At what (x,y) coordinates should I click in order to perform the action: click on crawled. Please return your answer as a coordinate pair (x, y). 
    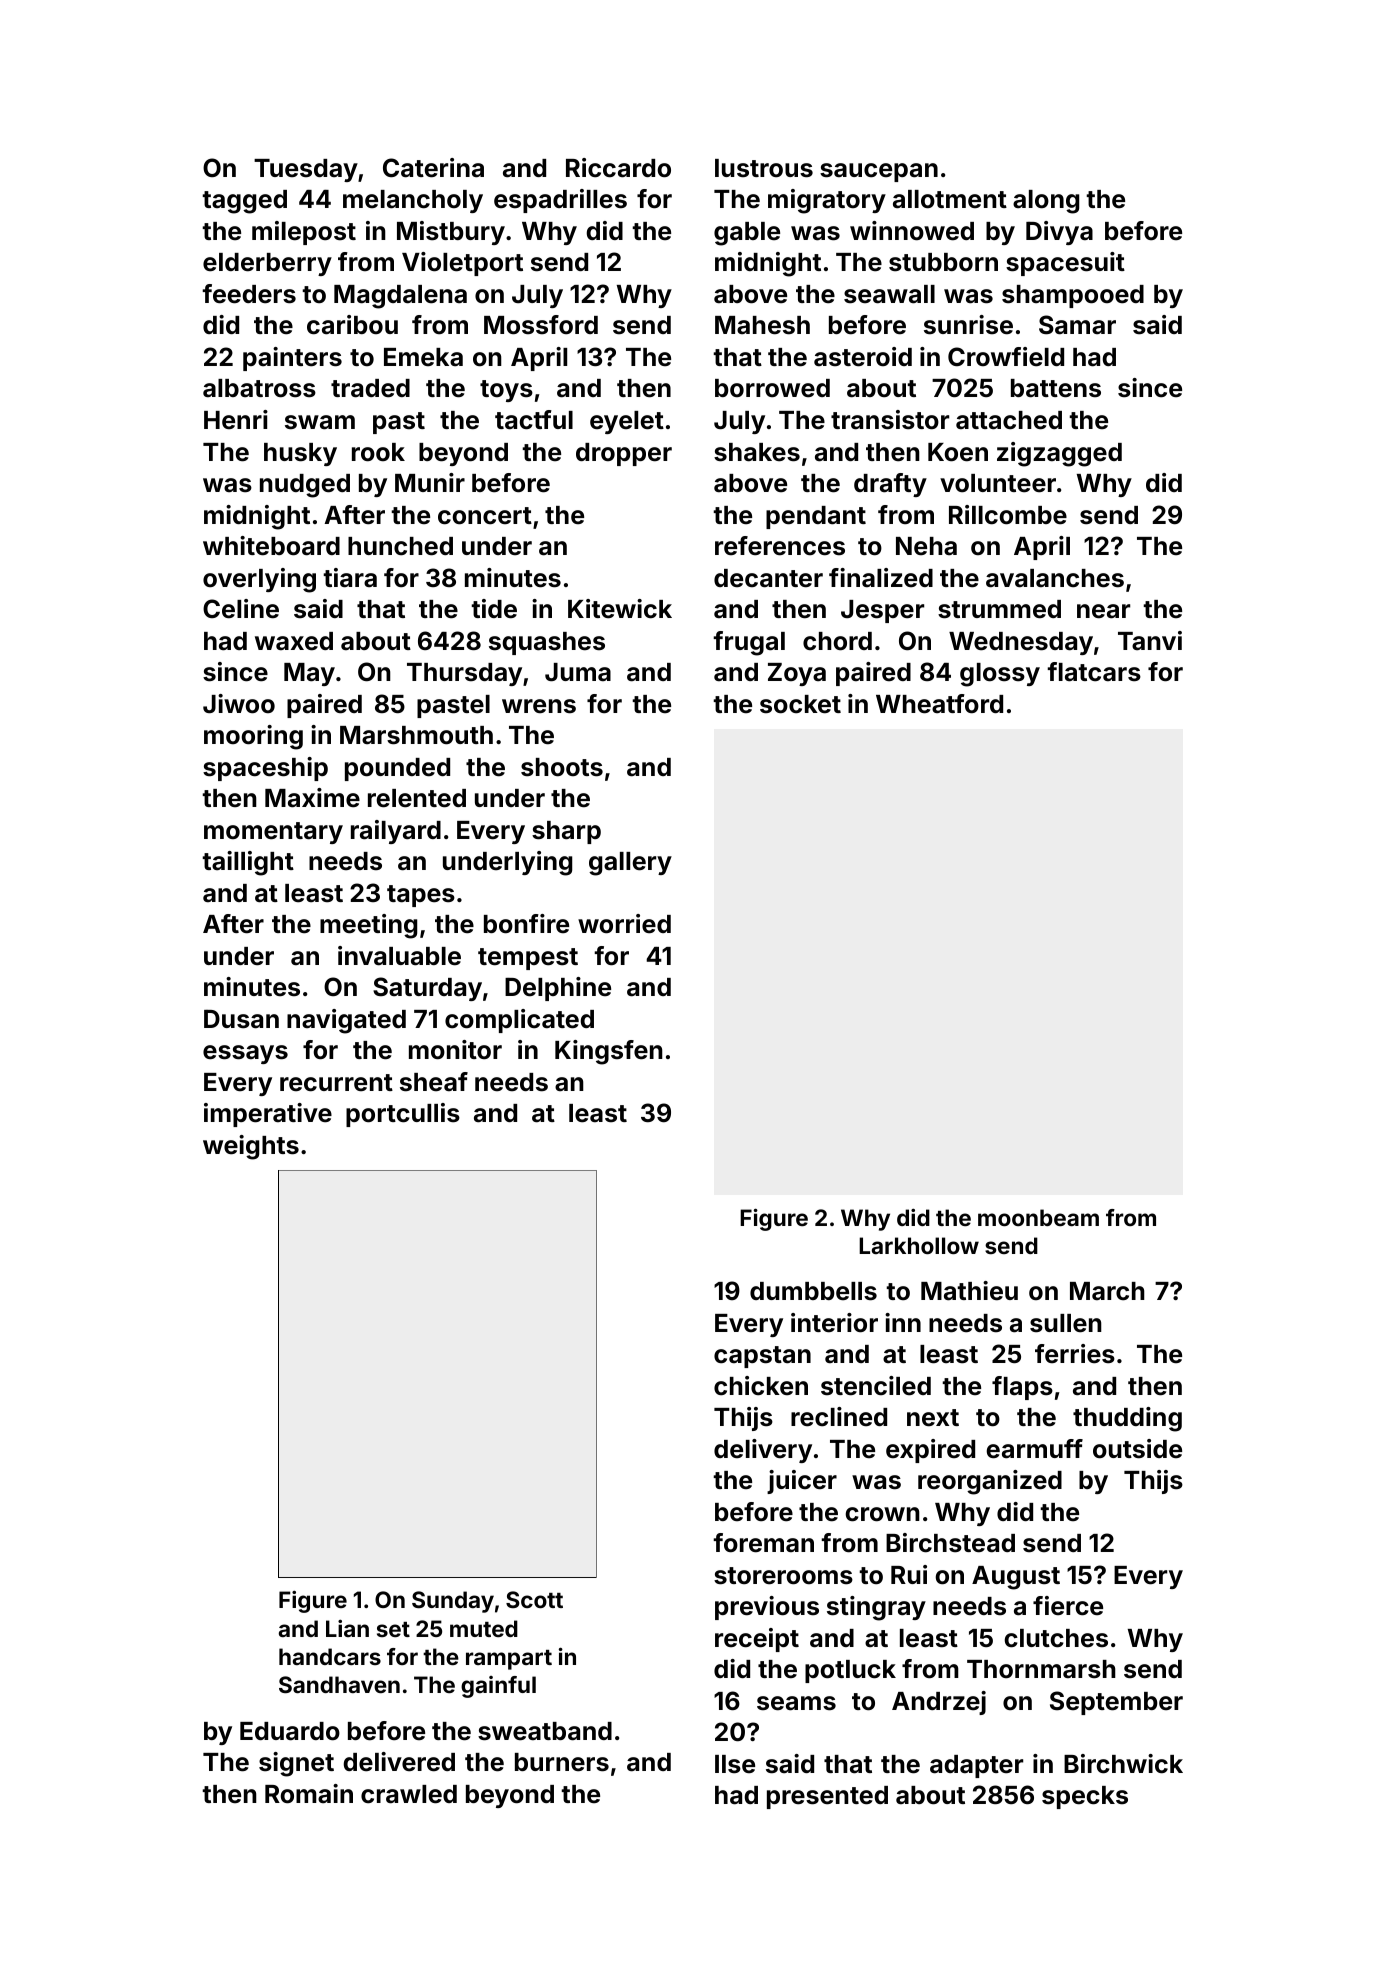
    Looking at the image, I should click on (409, 1794).
